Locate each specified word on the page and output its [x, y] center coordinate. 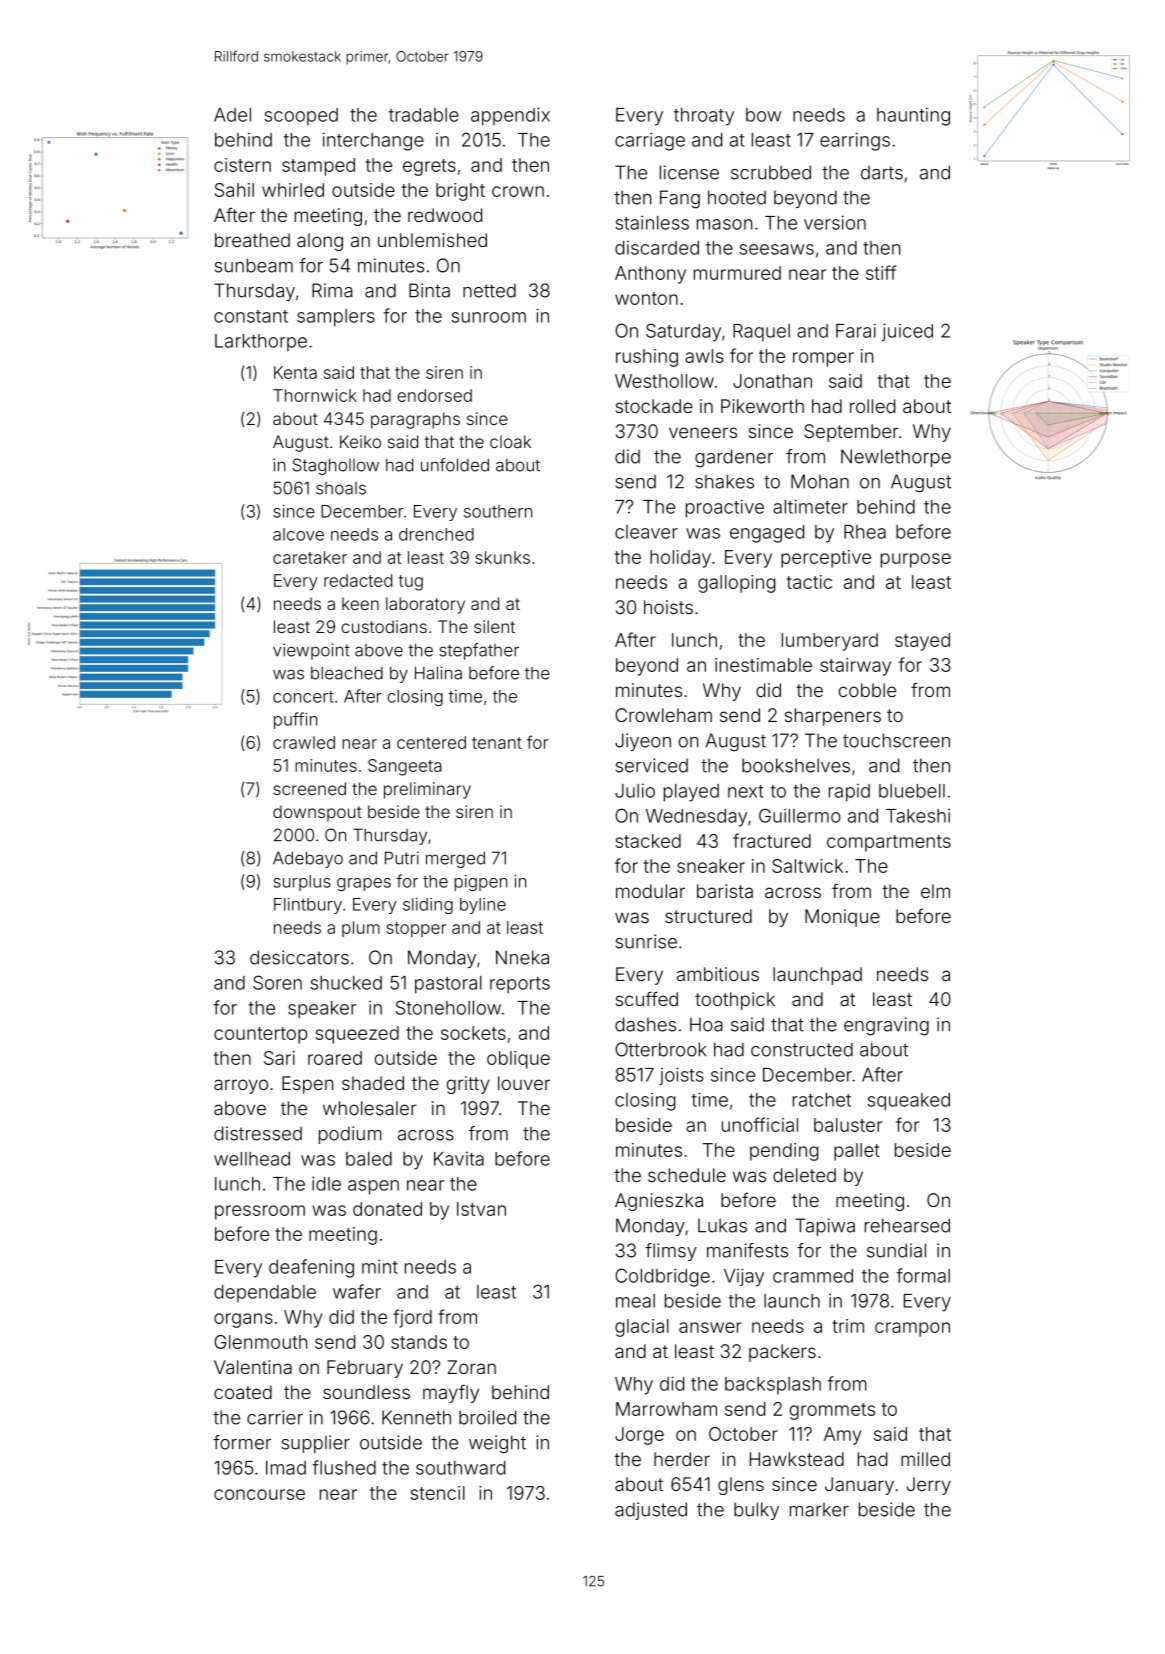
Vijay [744, 1277]
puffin [295, 720]
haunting [913, 117]
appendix [510, 116]
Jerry [929, 1486]
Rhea [865, 532]
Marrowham [666, 1409]
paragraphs [415, 420]
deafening [311, 1268]
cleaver [646, 532]
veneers [703, 432]
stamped [318, 167]
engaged [767, 534]
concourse [259, 1494]
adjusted [651, 1511]
